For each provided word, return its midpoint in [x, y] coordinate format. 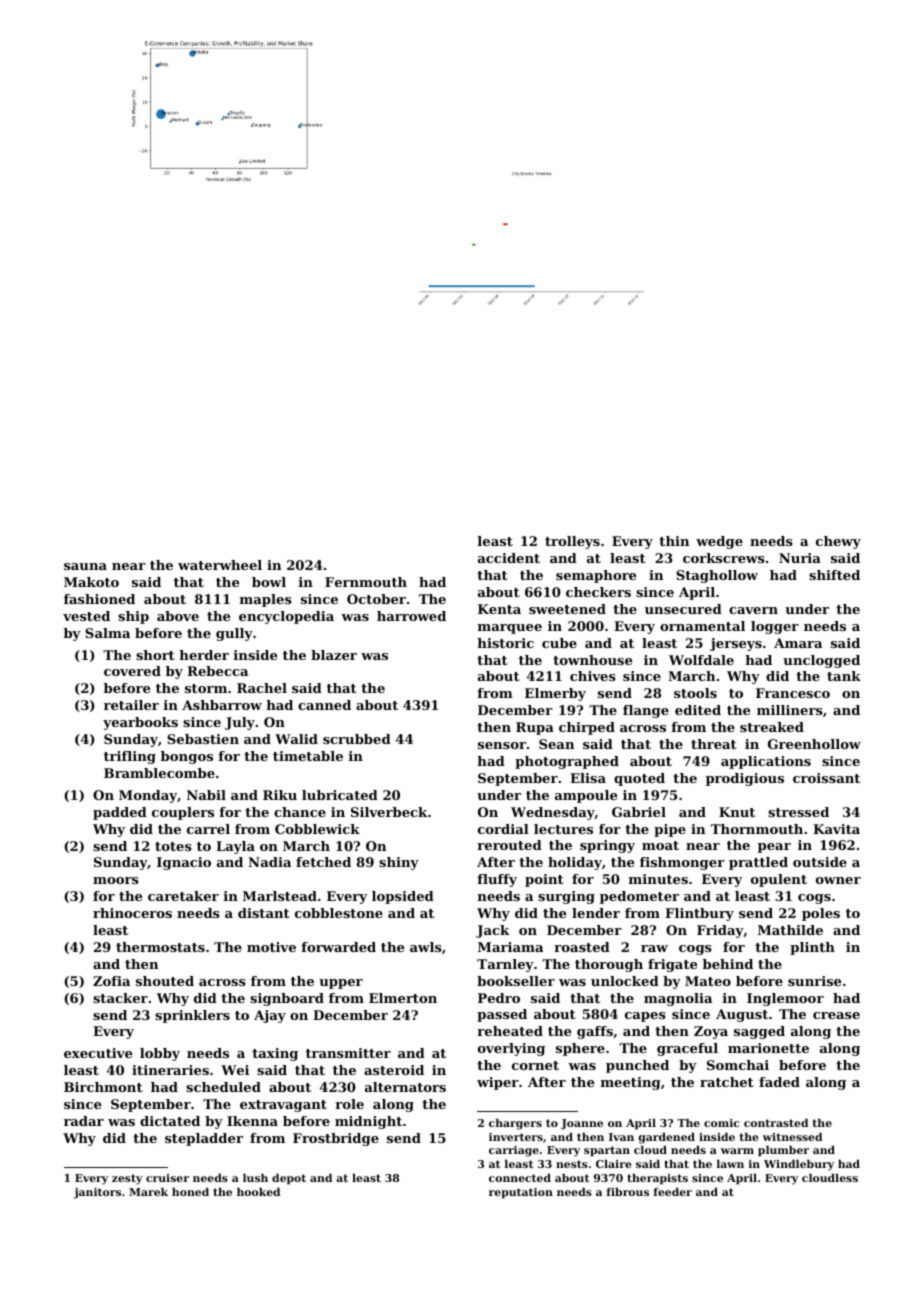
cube [559, 643]
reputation [521, 1193]
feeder [673, 1192]
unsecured [683, 609]
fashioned [99, 599]
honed [190, 1192]
